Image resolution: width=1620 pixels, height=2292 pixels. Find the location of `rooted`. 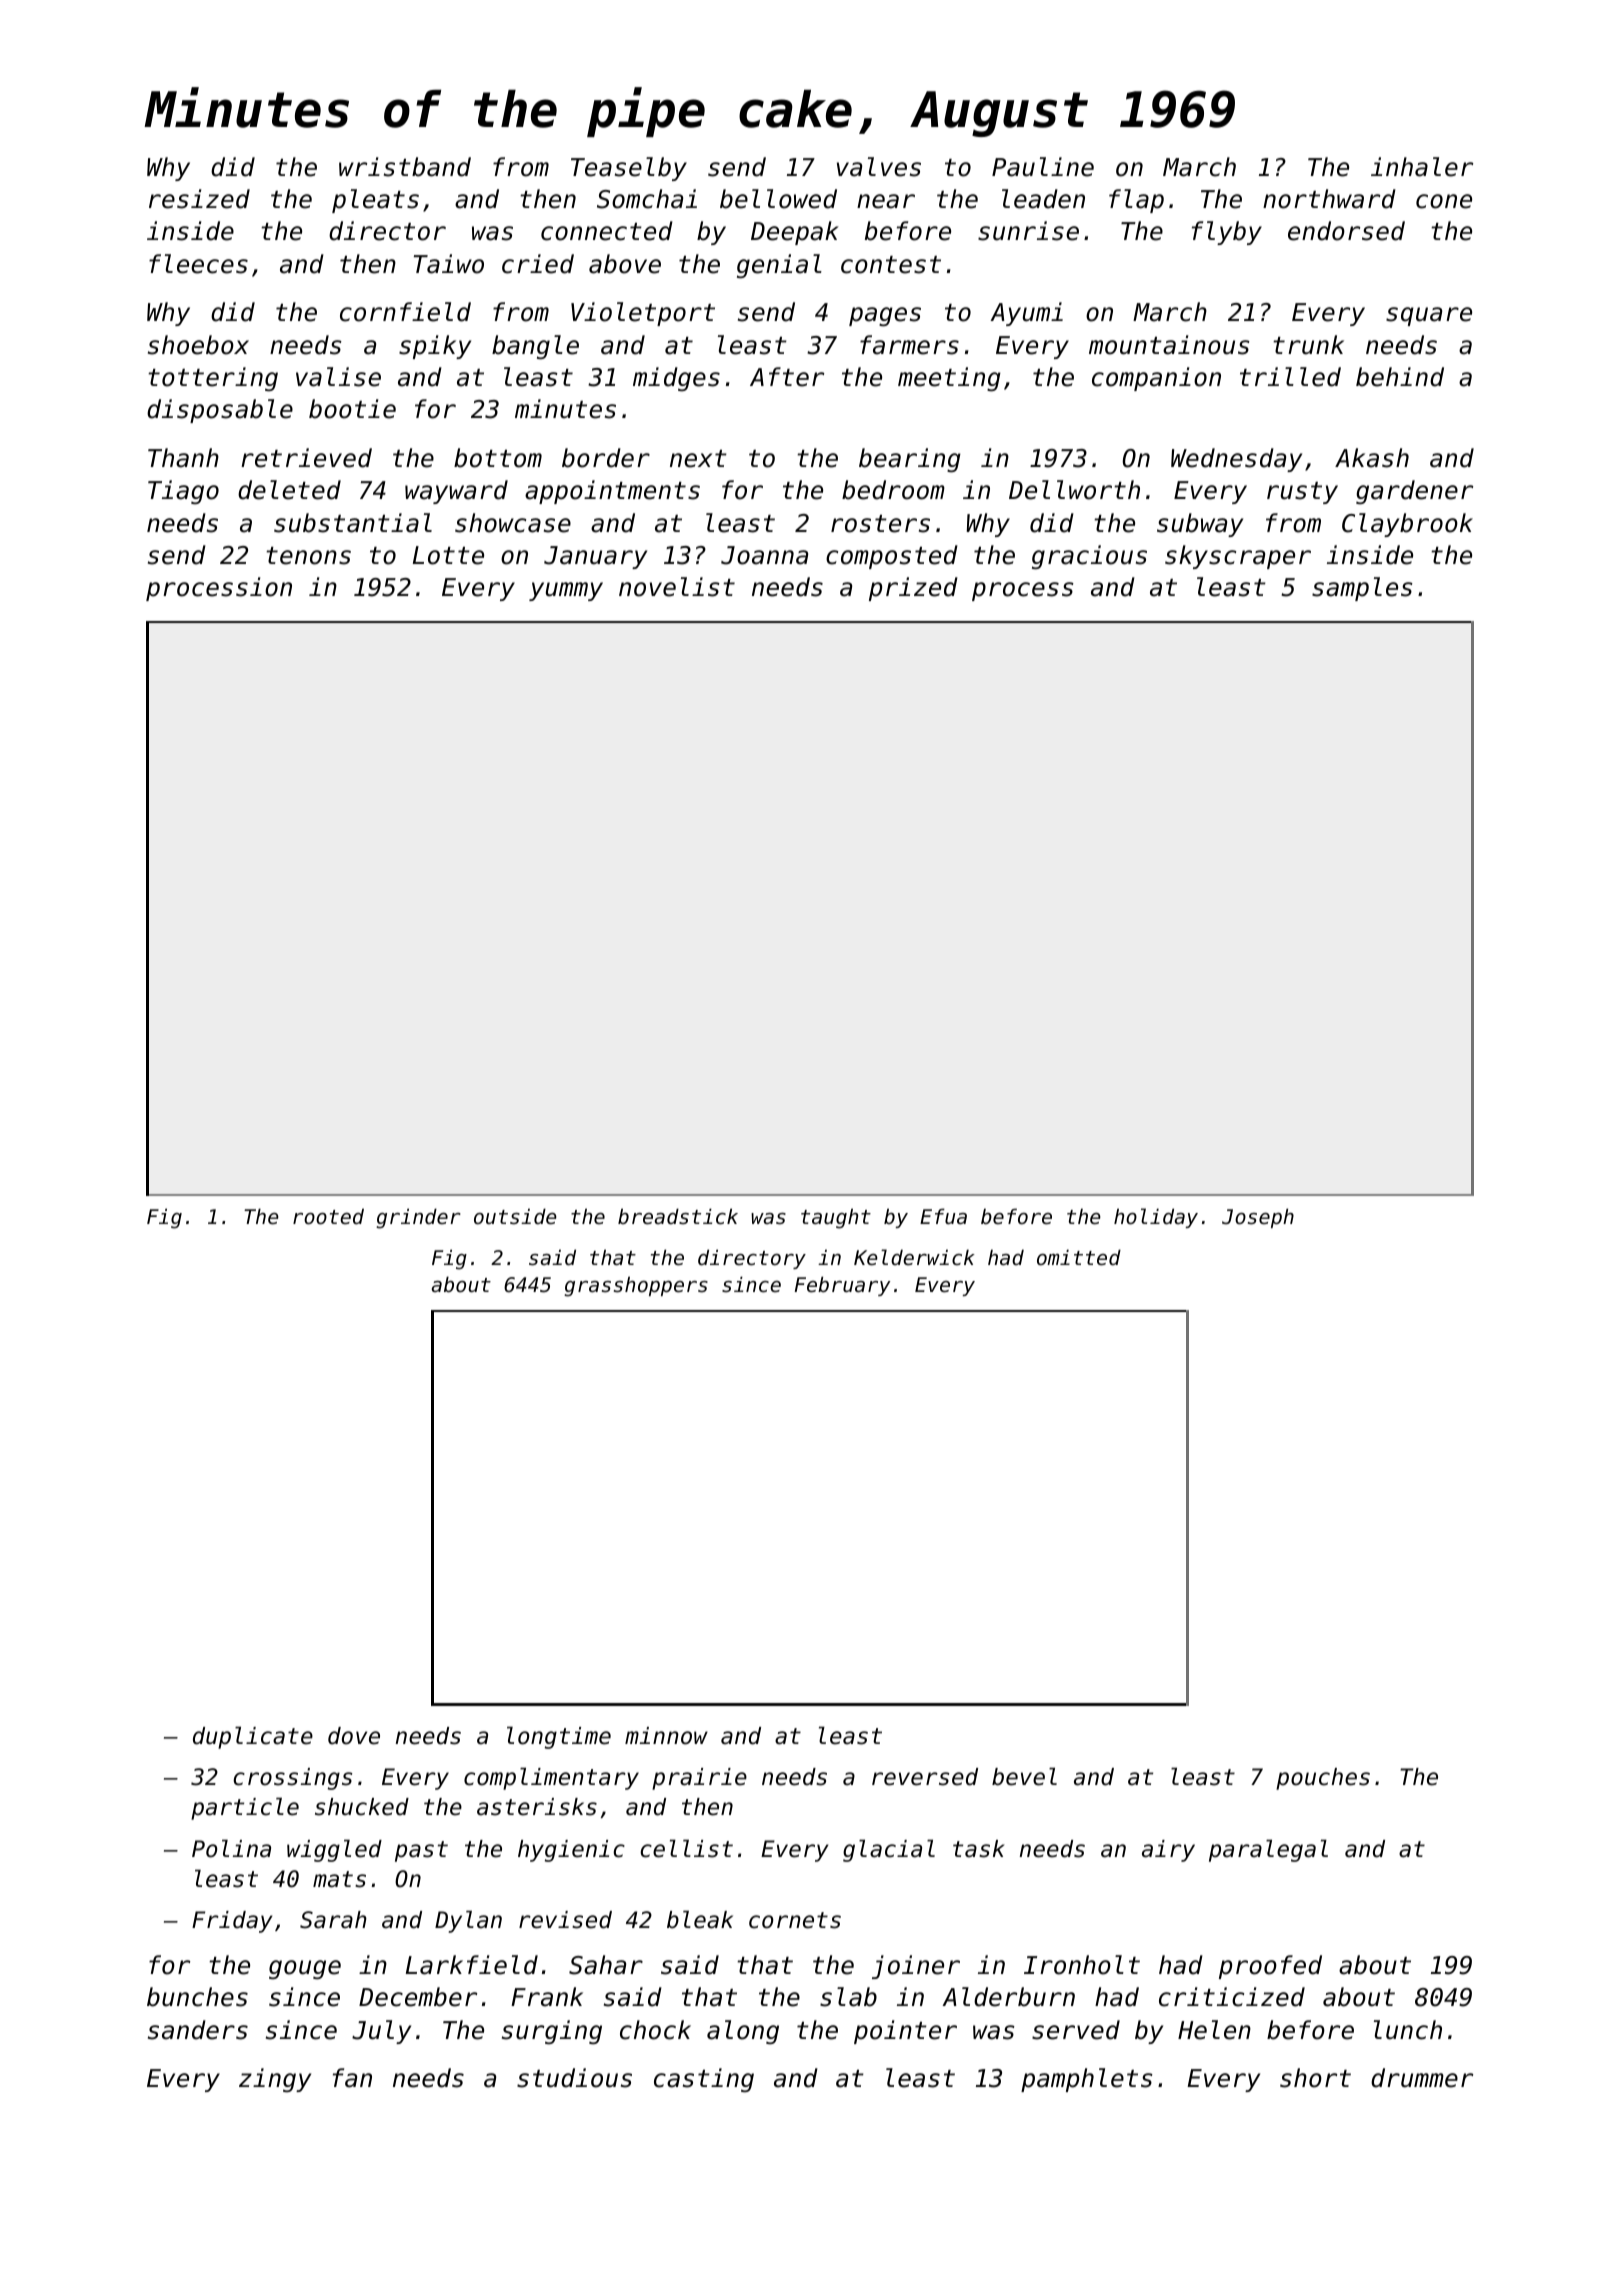

rooted is located at coordinates (328, 1216).
